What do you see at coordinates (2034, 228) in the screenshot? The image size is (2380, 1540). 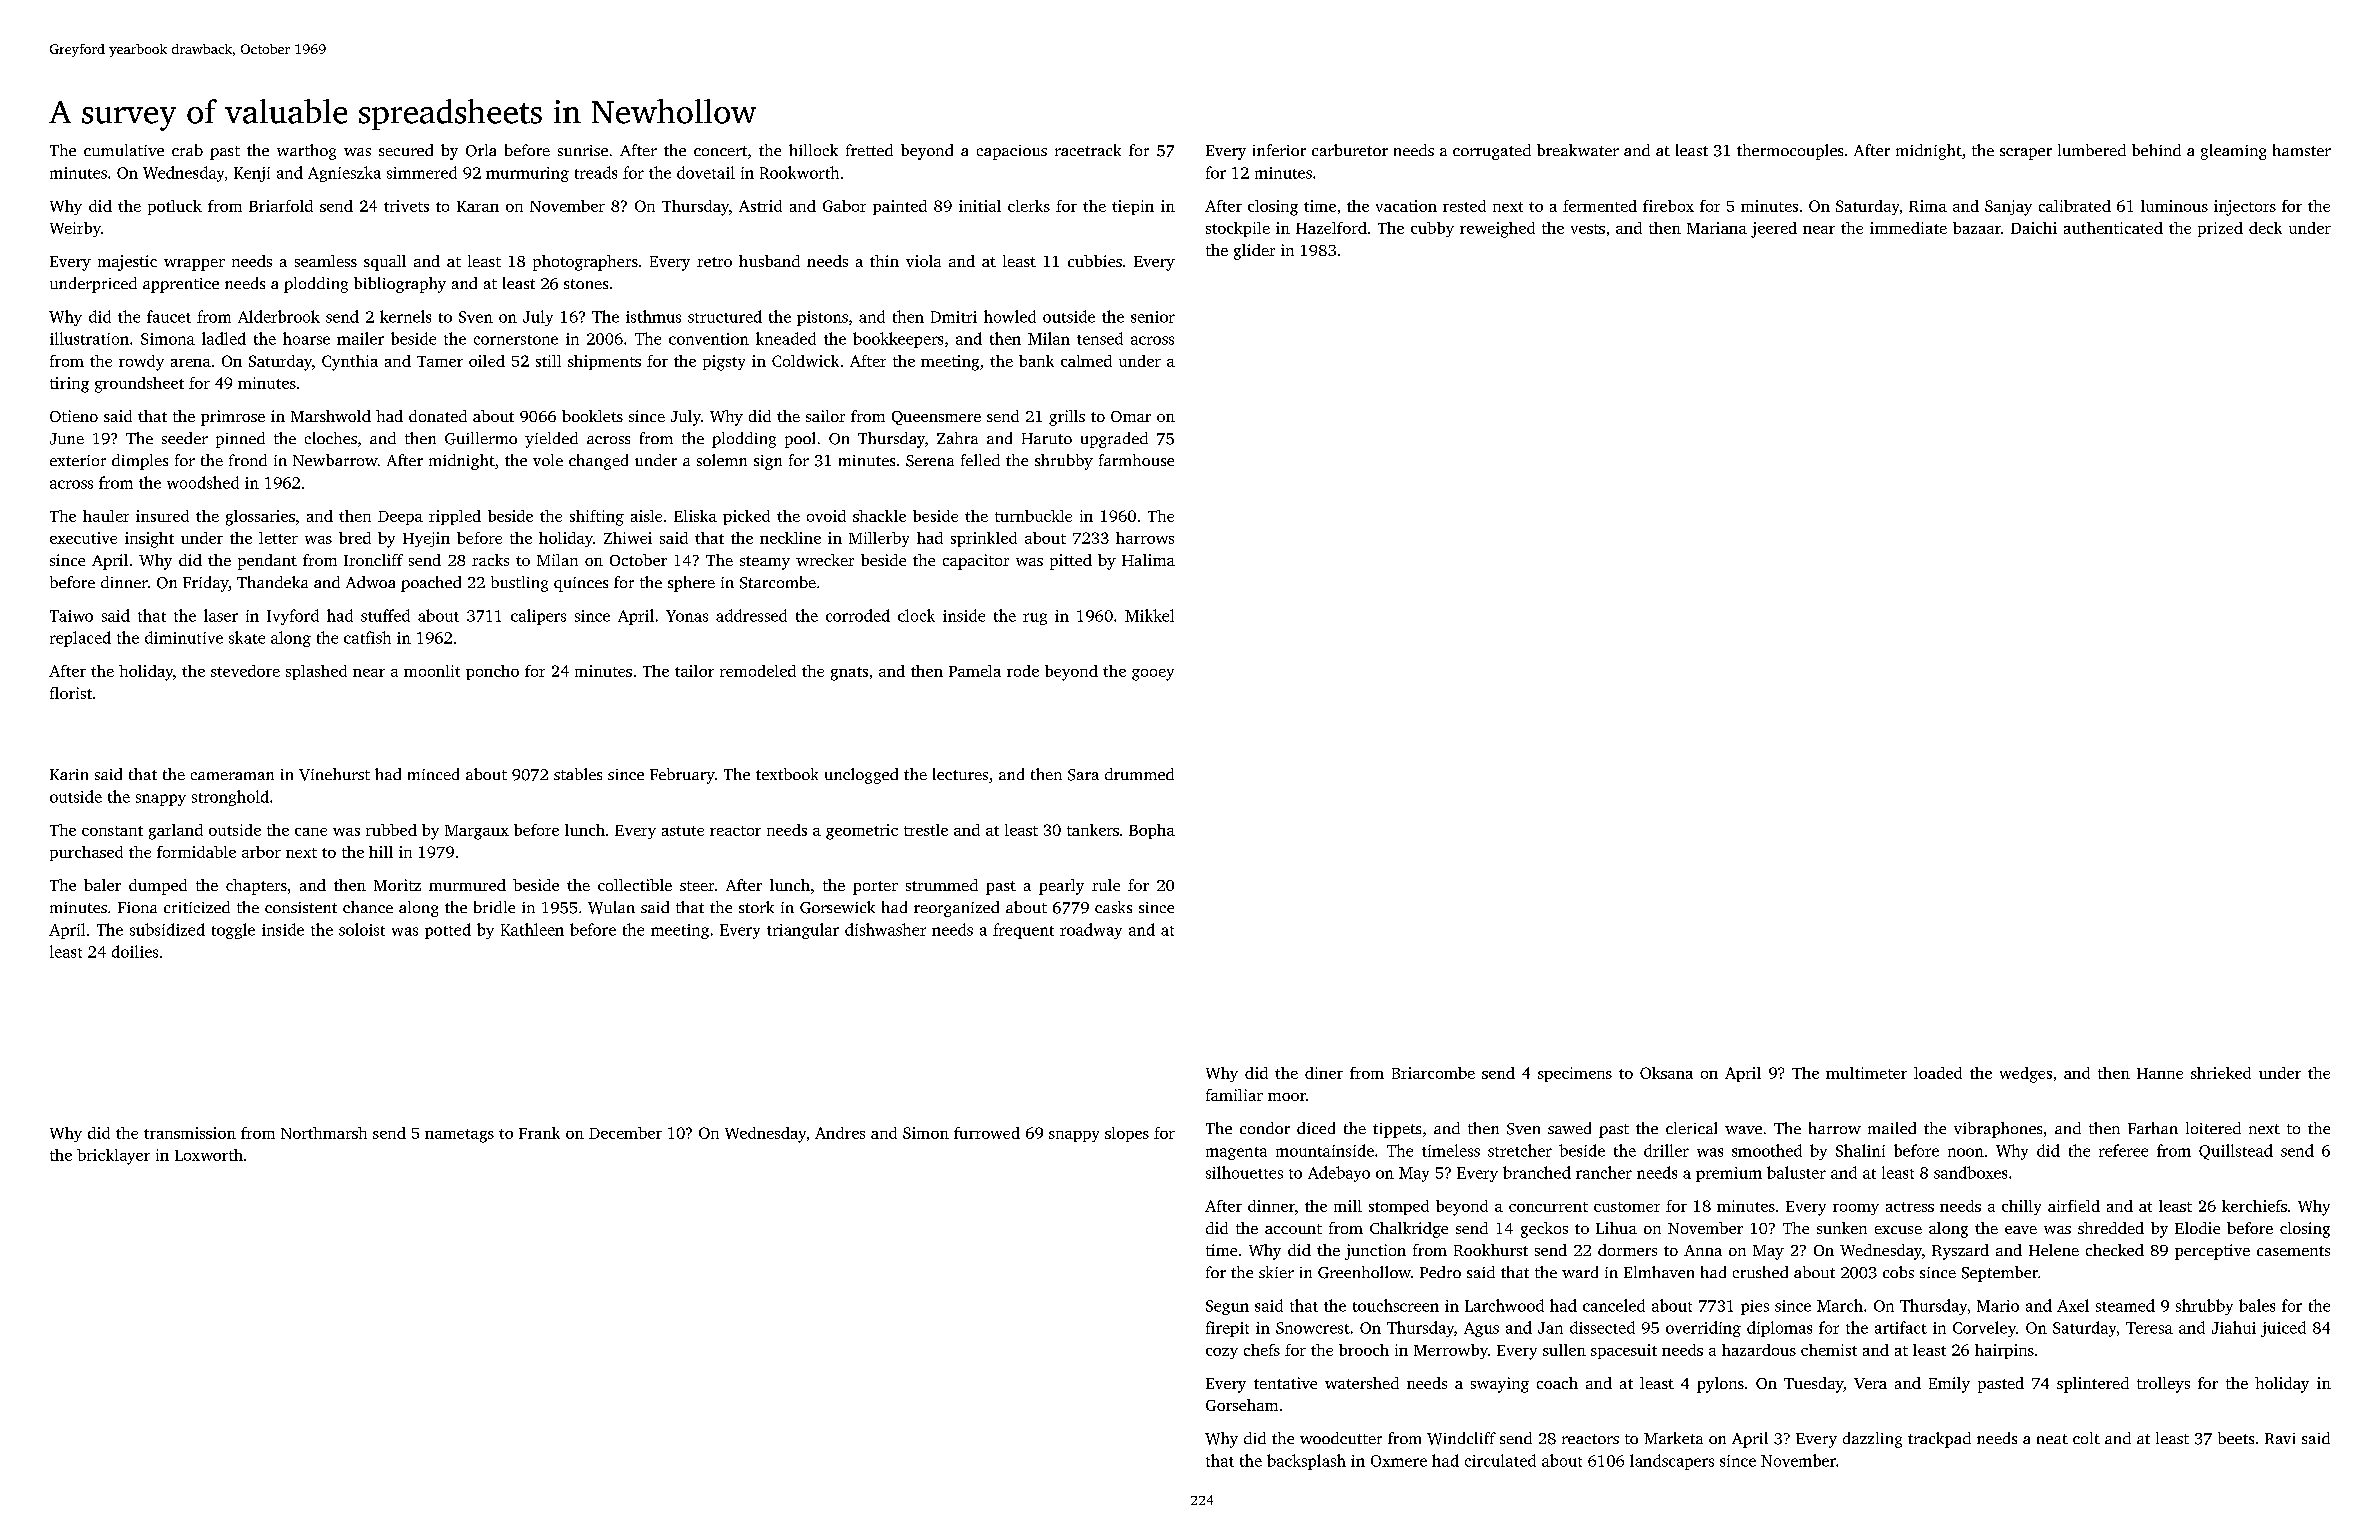 I see `Daichi` at bounding box center [2034, 228].
